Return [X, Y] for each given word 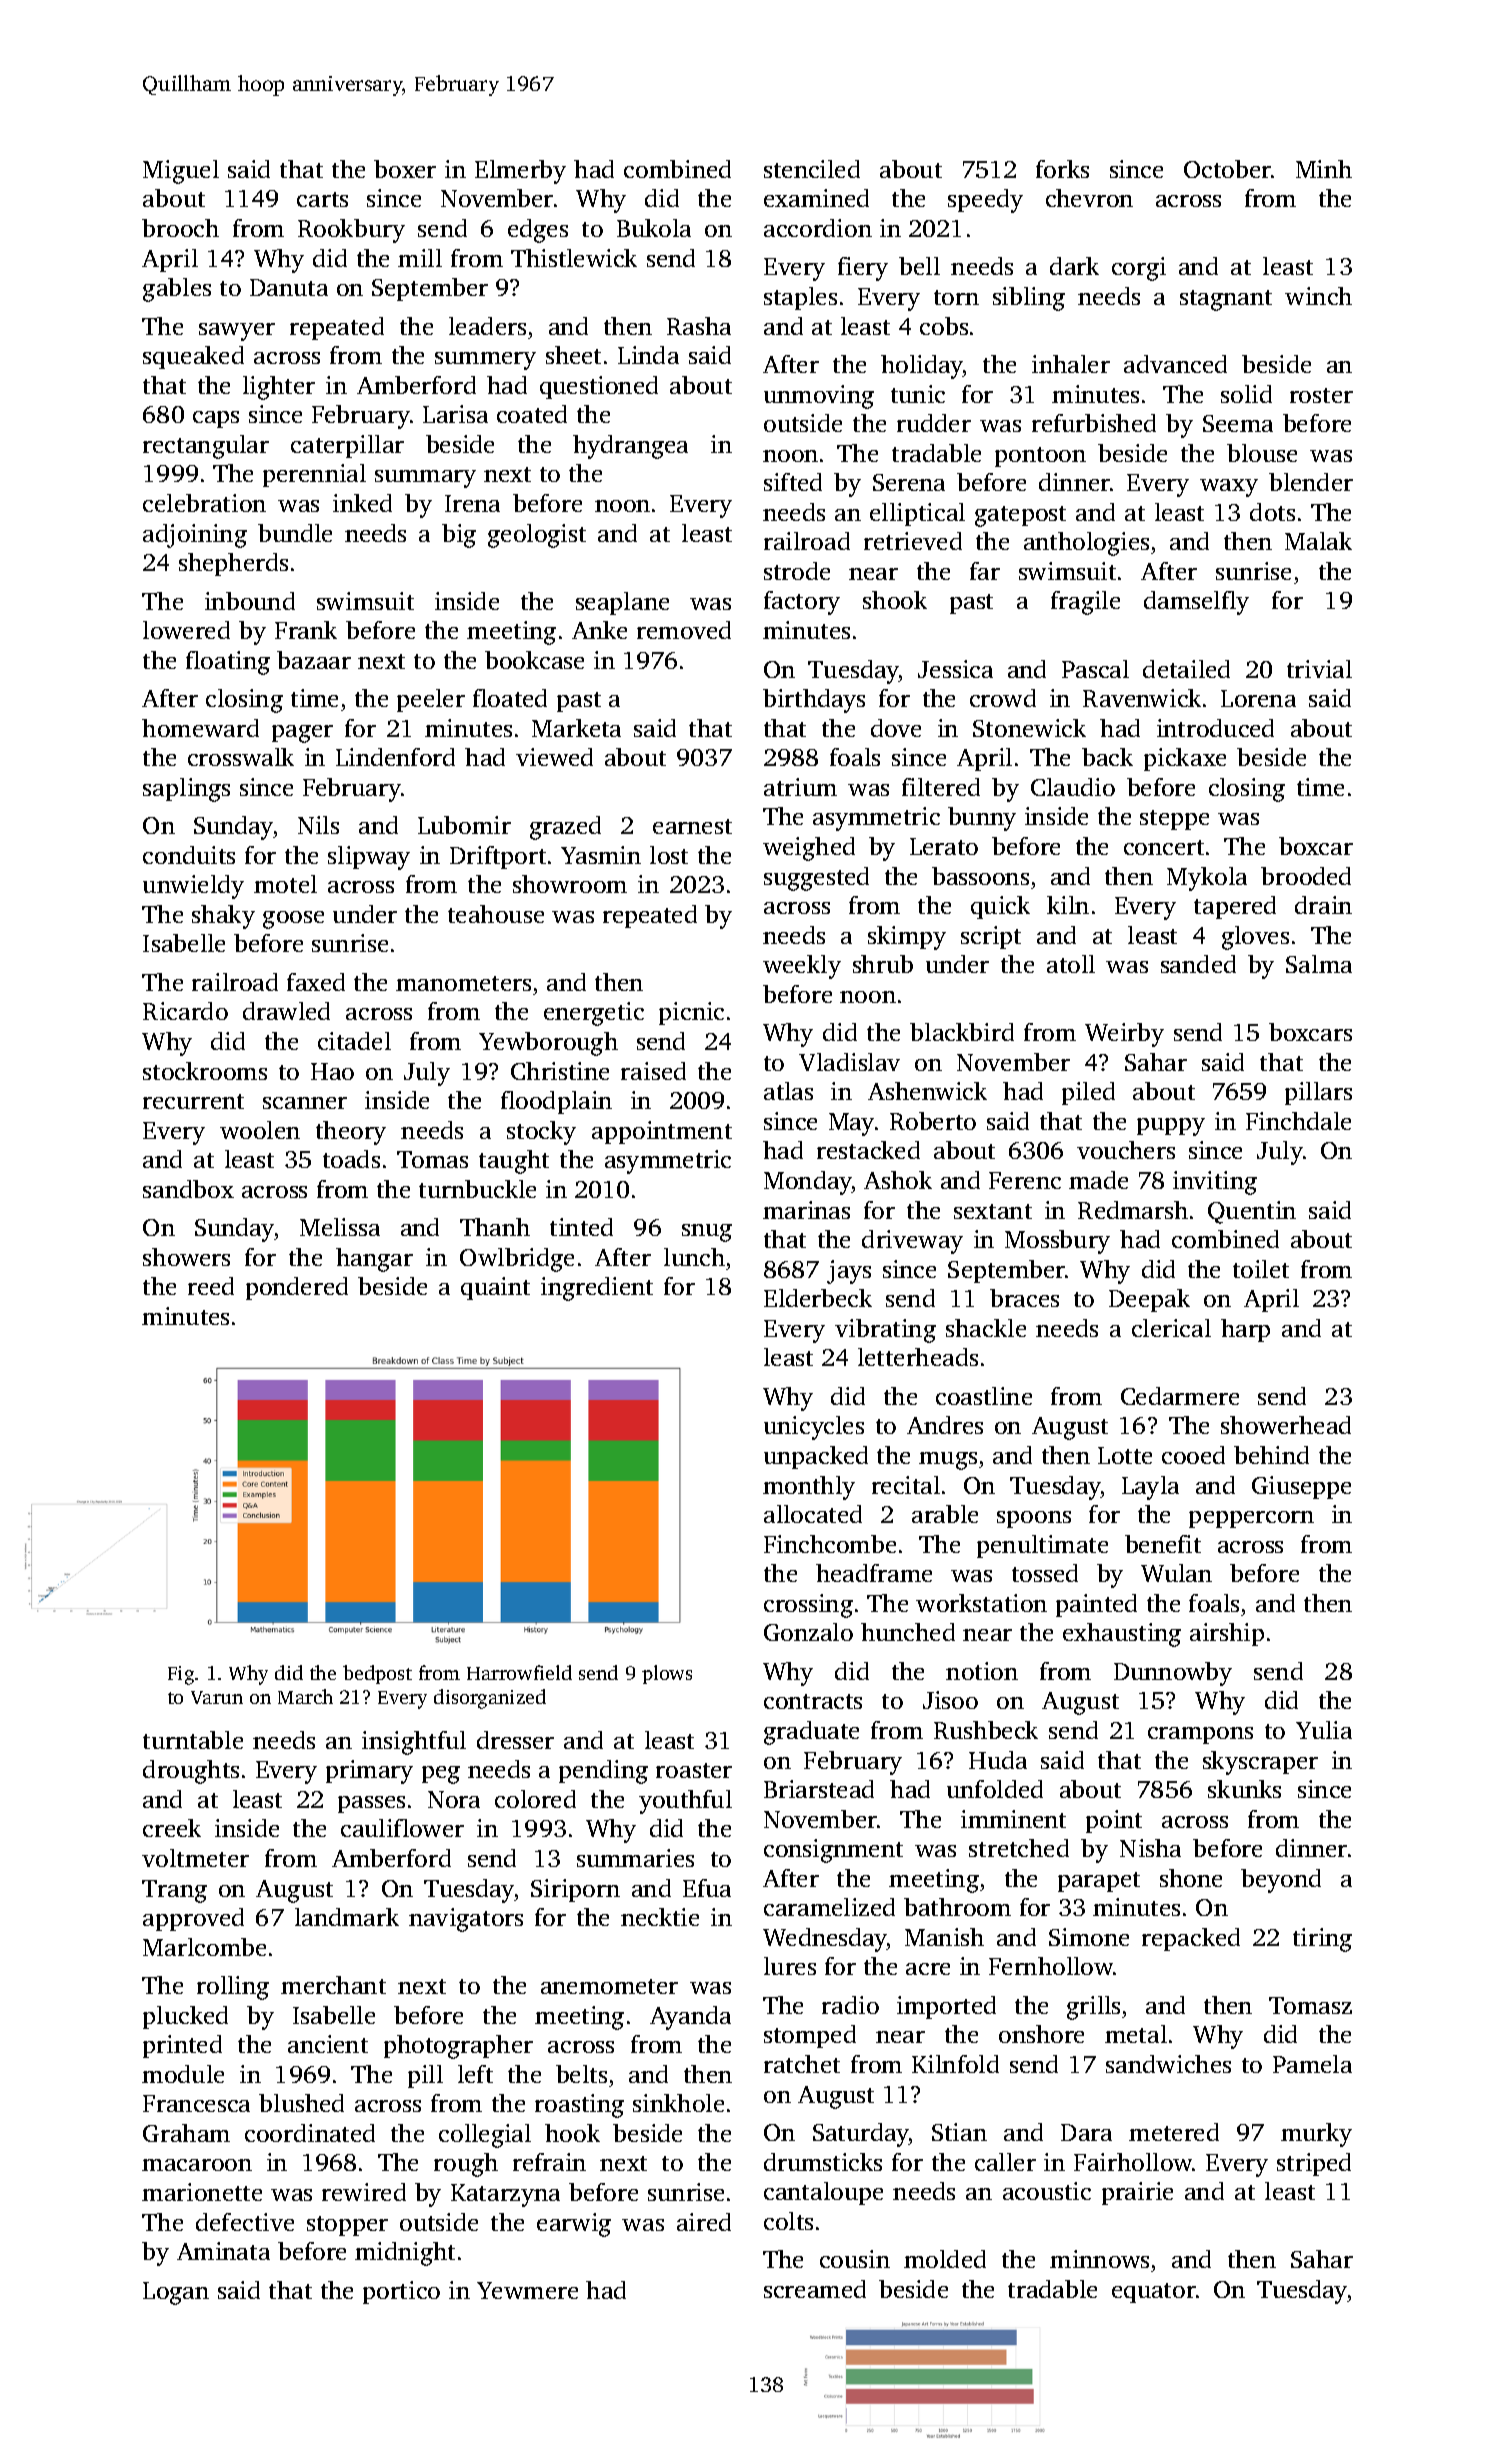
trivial [1319, 669]
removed [684, 630]
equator [1154, 2293]
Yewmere [527, 2290]
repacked [1191, 1939]
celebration [204, 503]
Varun [217, 1697]
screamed [815, 2289]
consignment [833, 1851]
